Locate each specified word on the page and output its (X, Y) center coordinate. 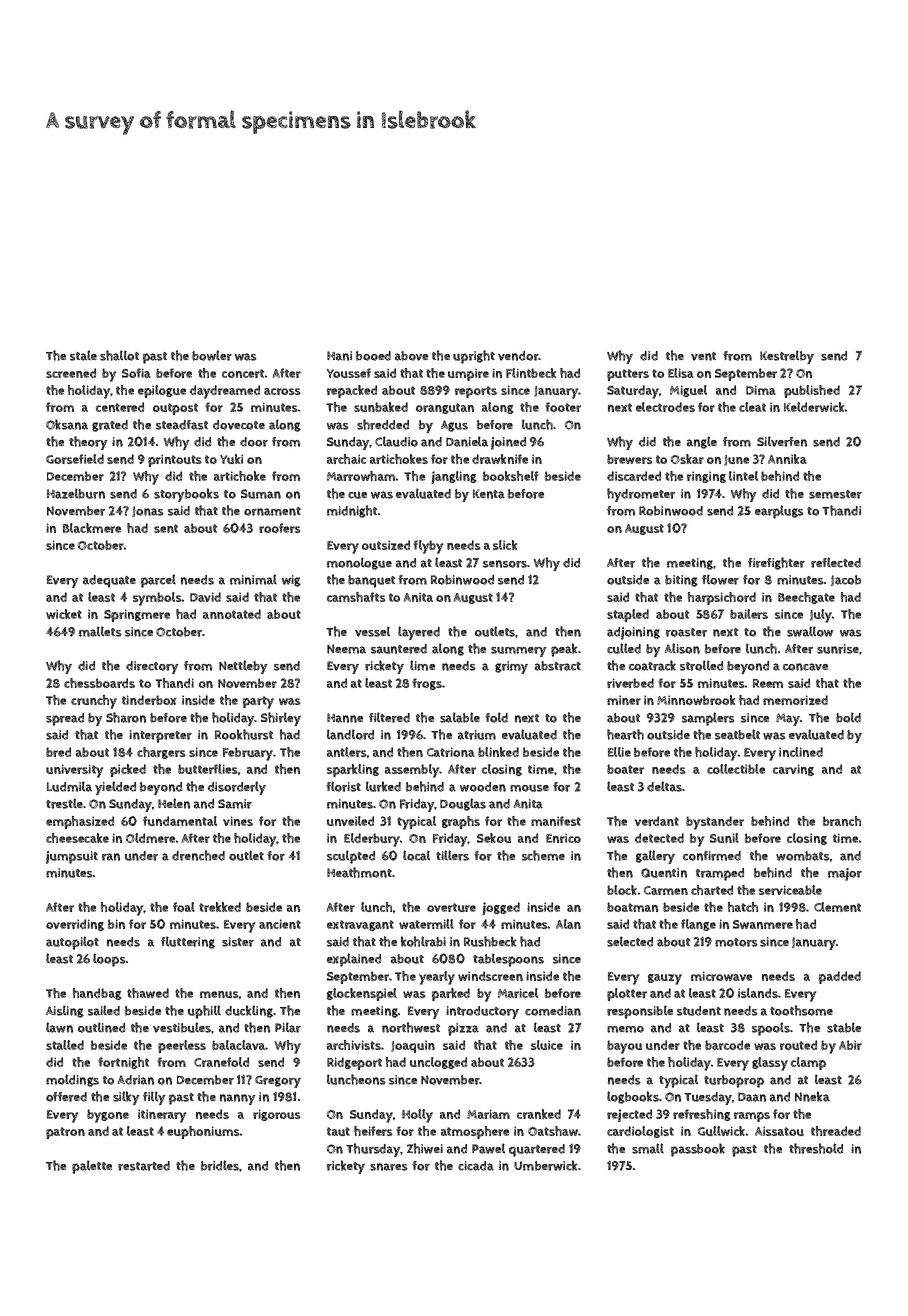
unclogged (438, 1063)
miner (624, 700)
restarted (144, 1166)
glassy (770, 1064)
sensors (505, 564)
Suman (261, 494)
